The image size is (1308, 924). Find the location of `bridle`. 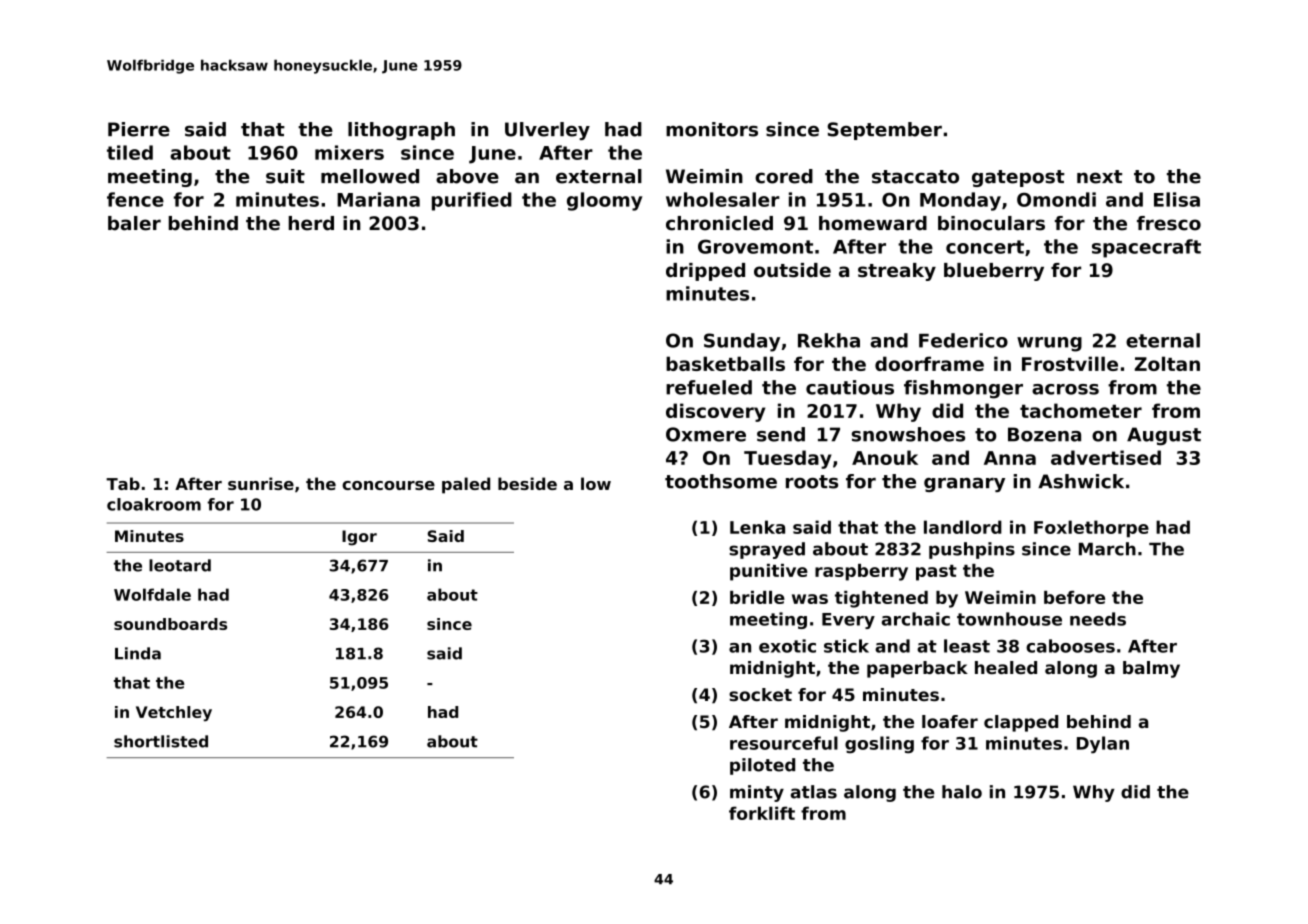

bridle is located at coordinates (757, 597).
